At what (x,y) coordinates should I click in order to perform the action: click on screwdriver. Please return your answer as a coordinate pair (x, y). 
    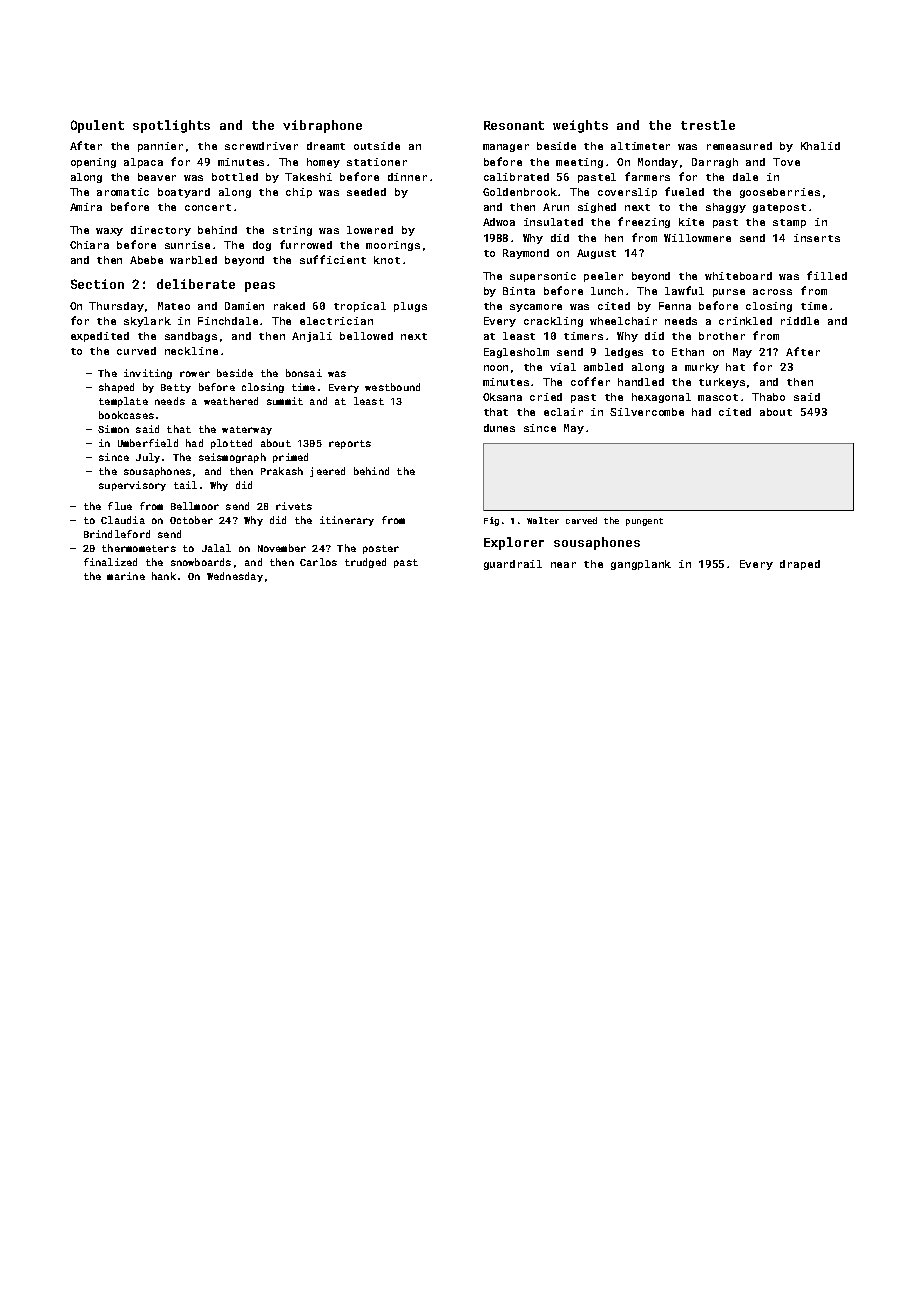
    Looking at the image, I should click on (261, 146).
